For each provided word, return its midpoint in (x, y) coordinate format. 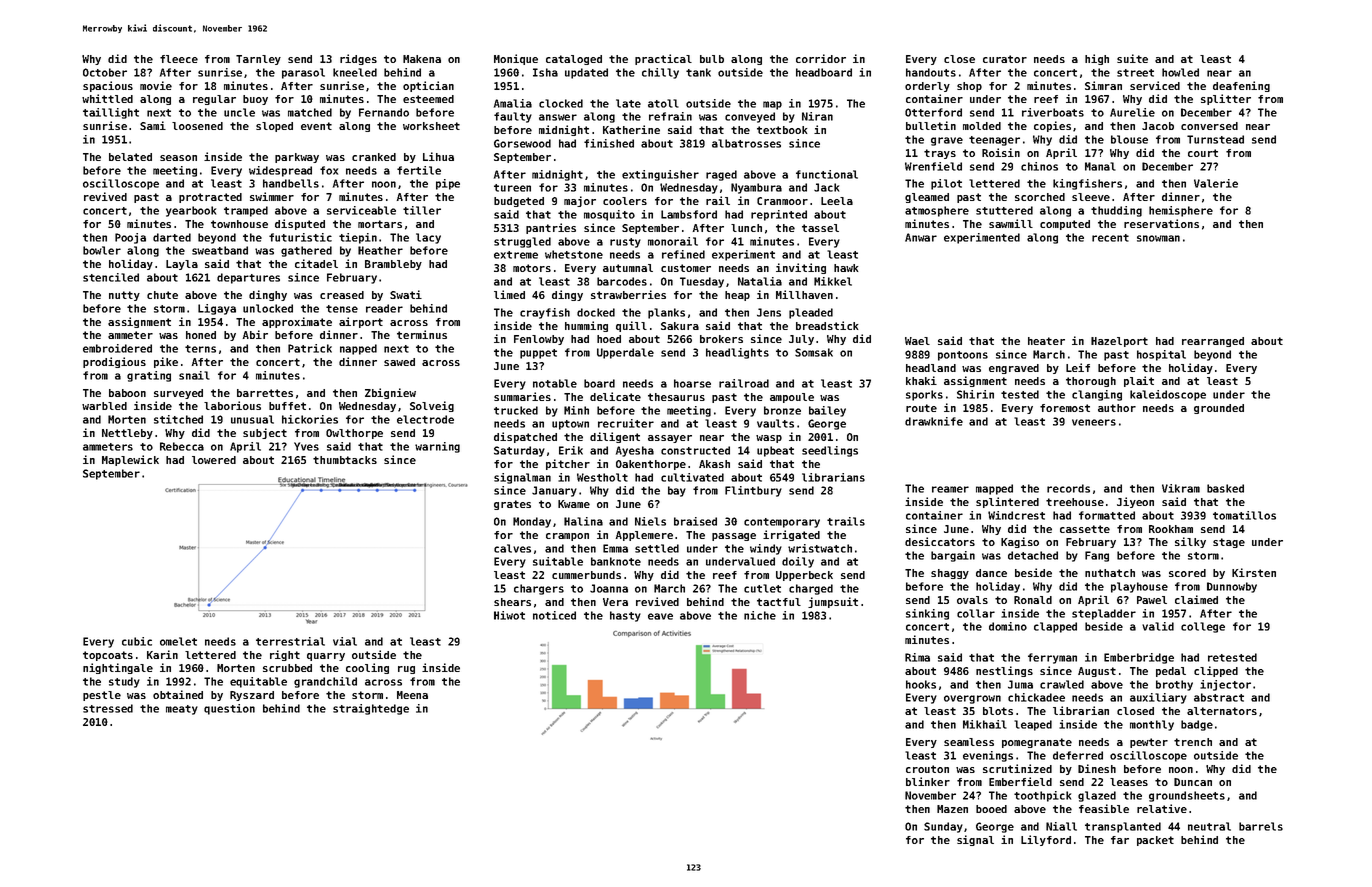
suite (1132, 58)
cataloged (574, 60)
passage (734, 537)
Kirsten (1254, 572)
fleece (179, 59)
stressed (108, 708)
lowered (214, 460)
